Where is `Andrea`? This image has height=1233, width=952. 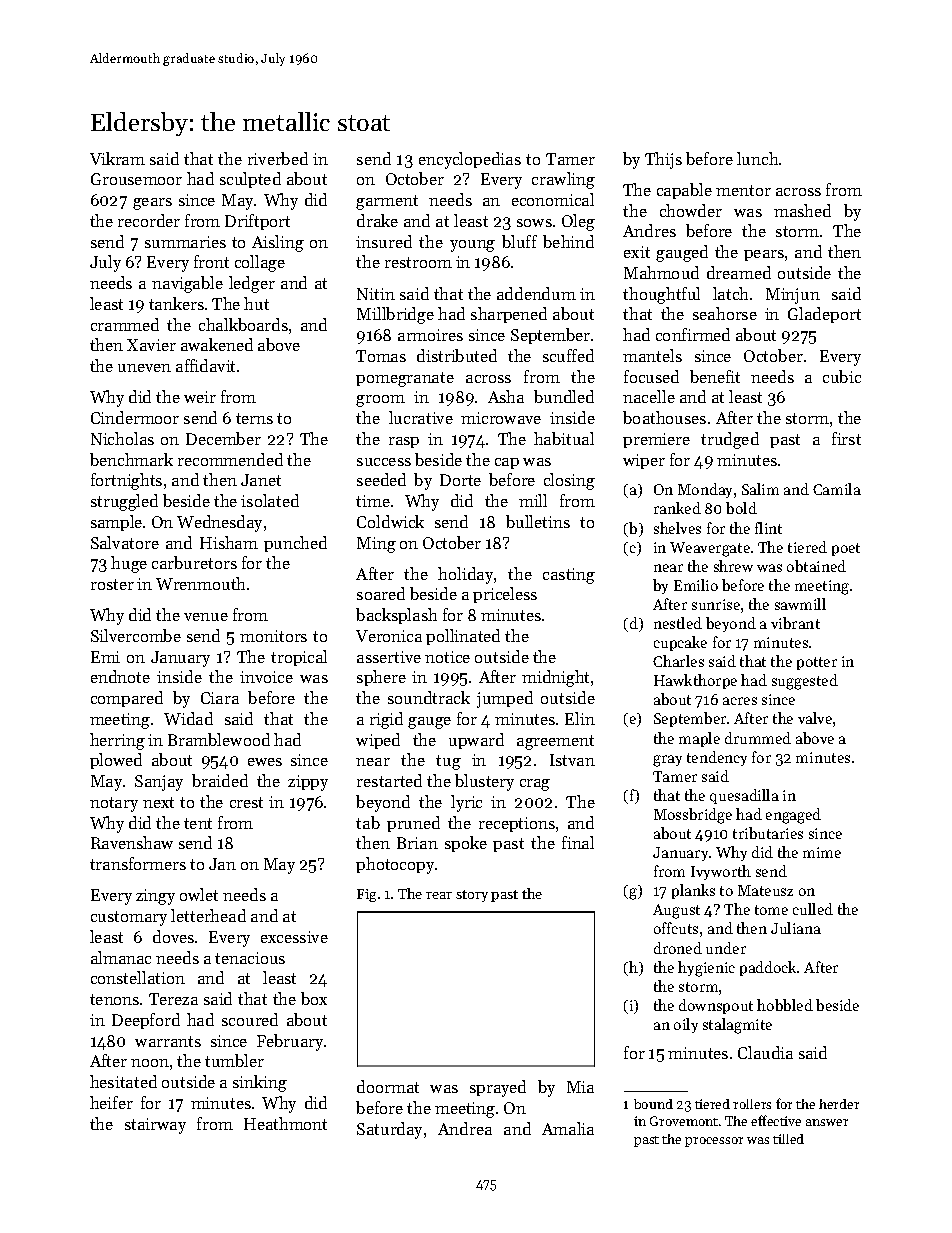 Andrea is located at coordinates (465, 1128).
